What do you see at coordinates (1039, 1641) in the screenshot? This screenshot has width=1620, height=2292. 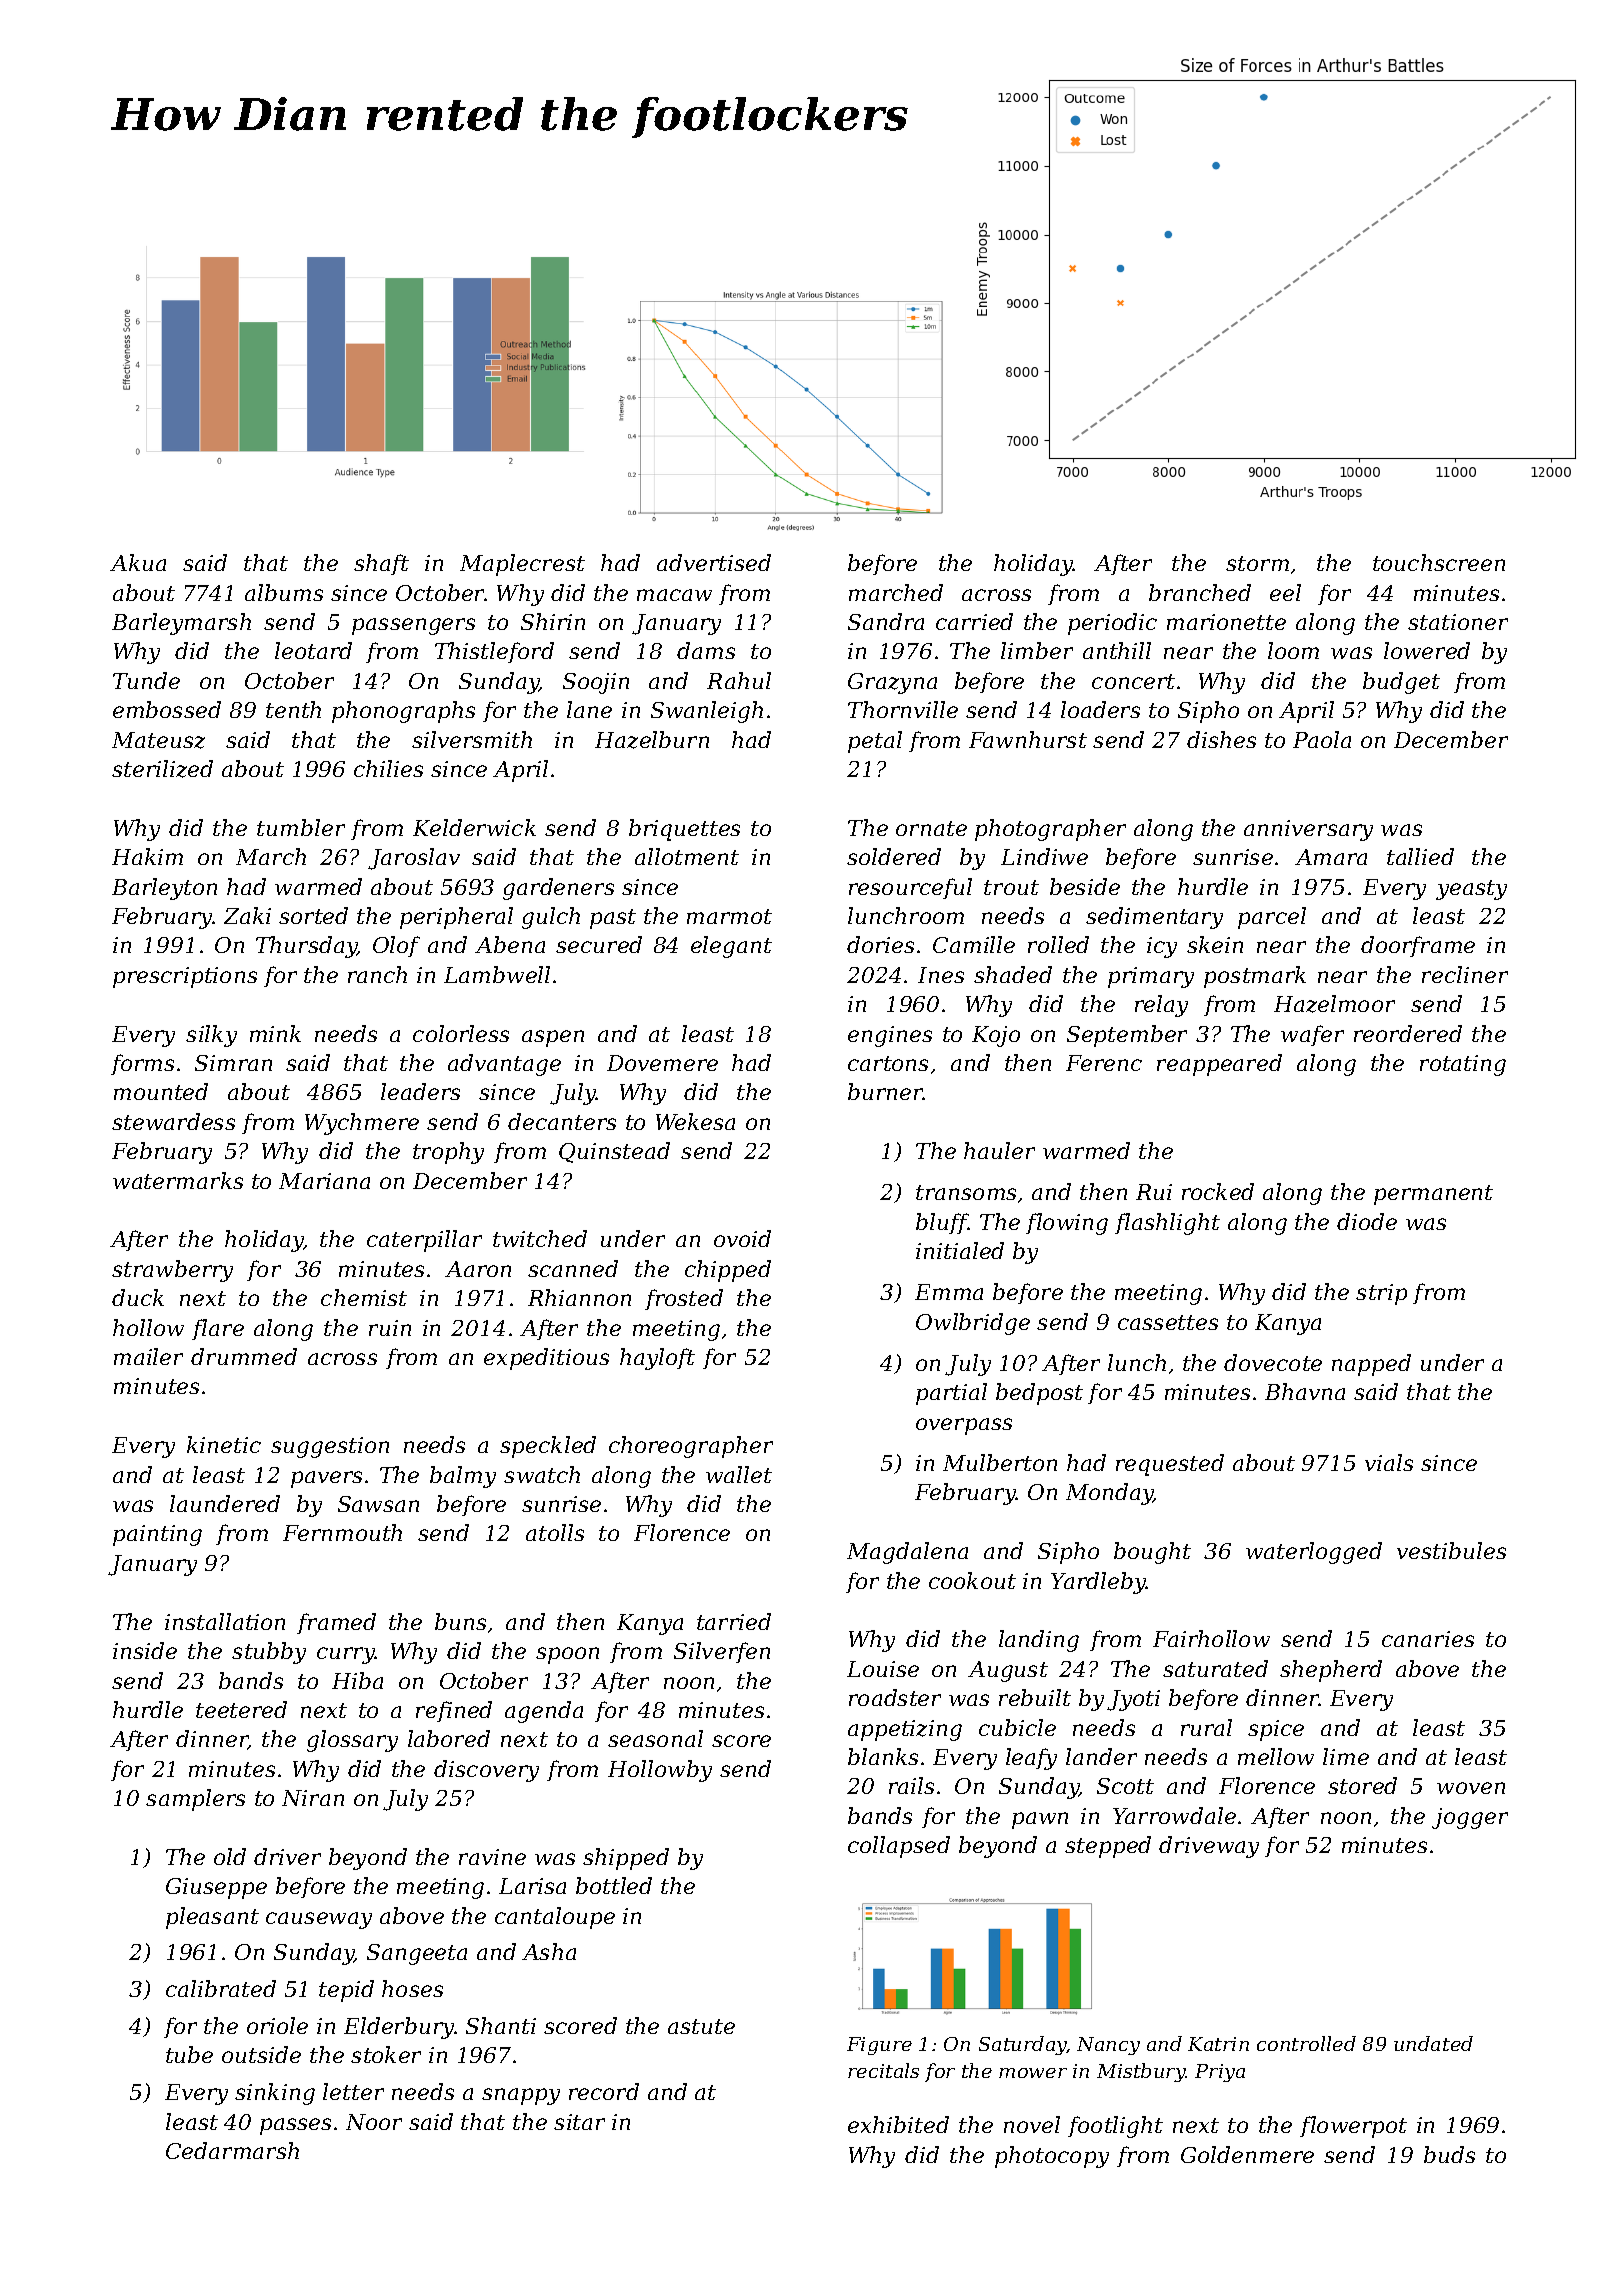 I see `landing` at bounding box center [1039, 1641].
